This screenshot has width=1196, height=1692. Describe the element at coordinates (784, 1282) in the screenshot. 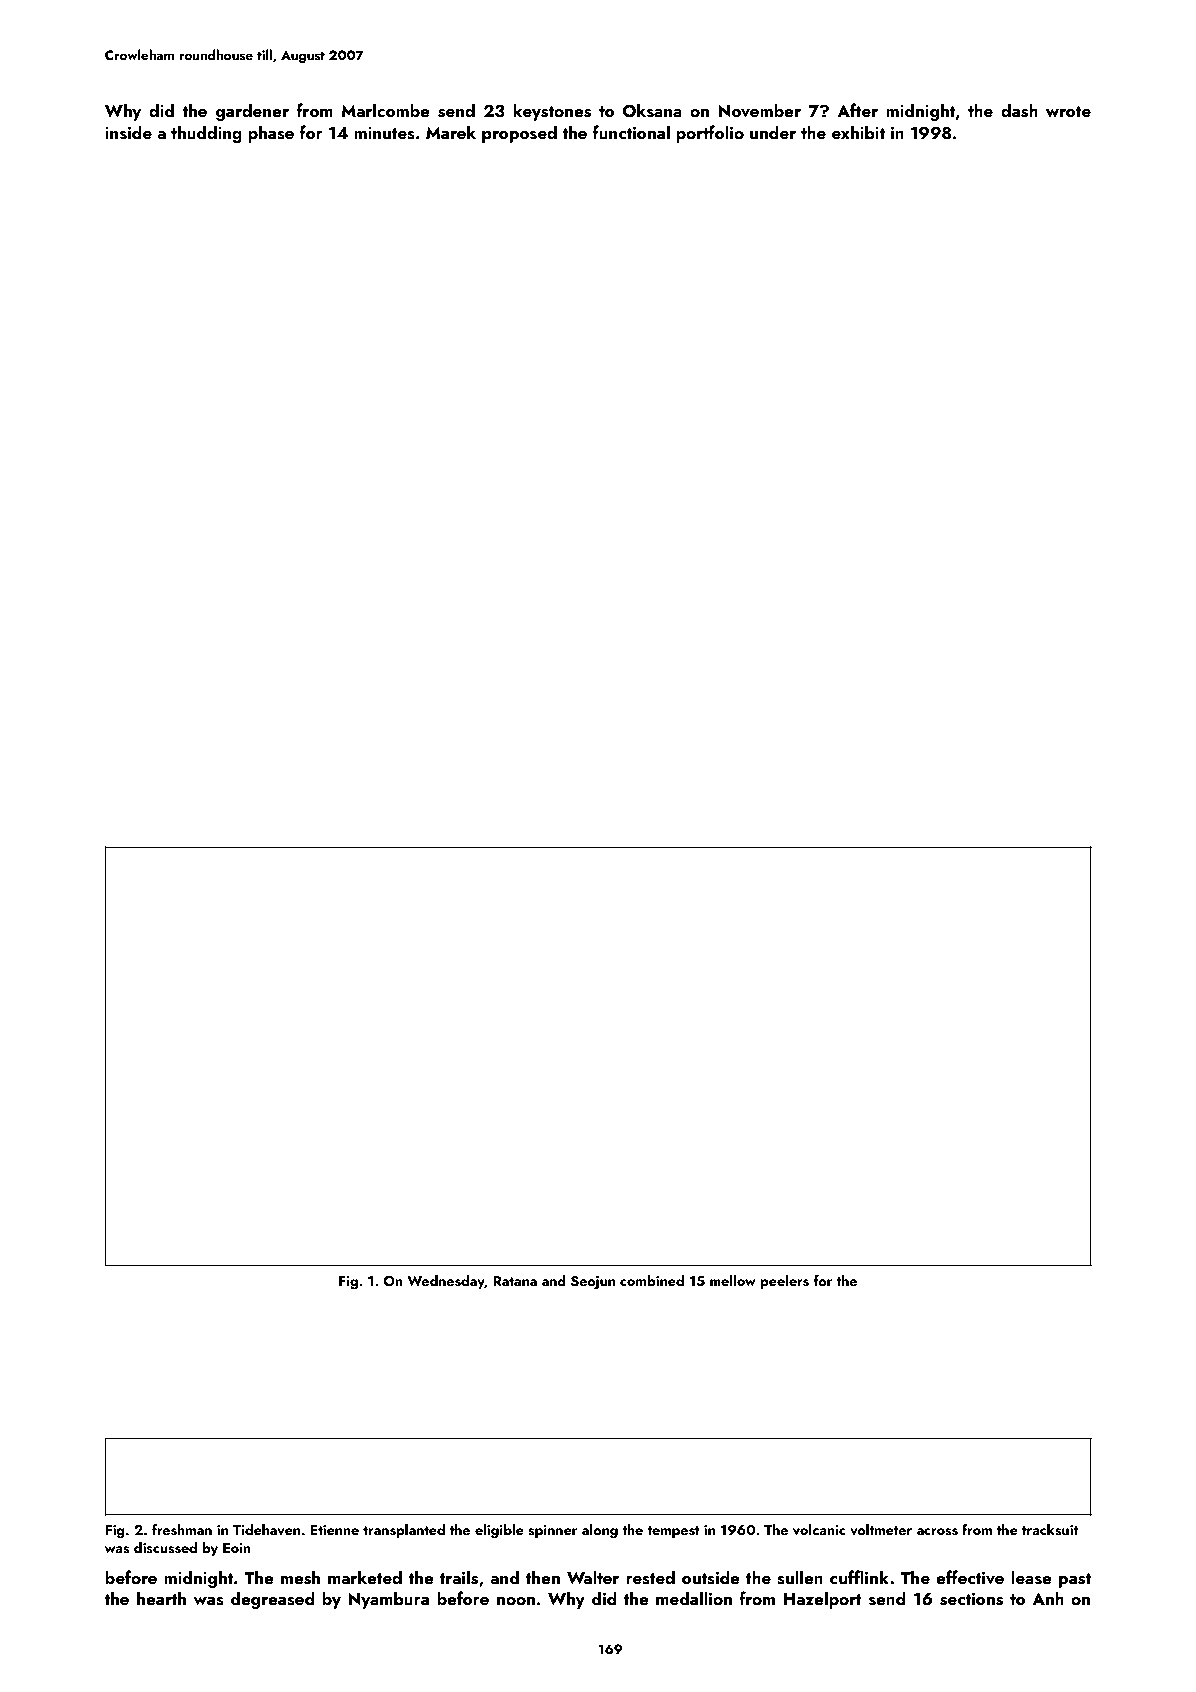

I see `peelers` at that location.
